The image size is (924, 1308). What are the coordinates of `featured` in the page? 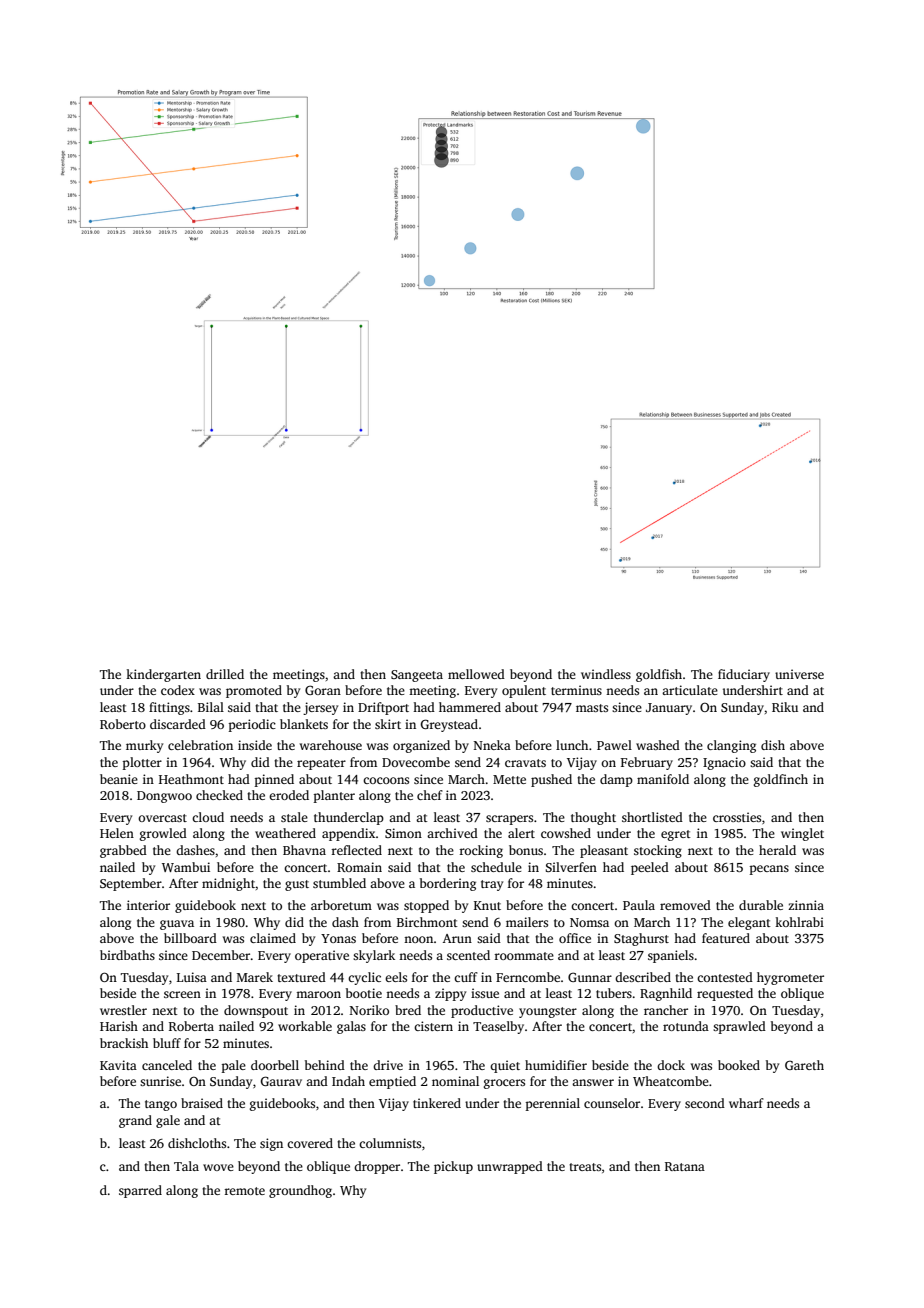 It's located at (726, 938).
